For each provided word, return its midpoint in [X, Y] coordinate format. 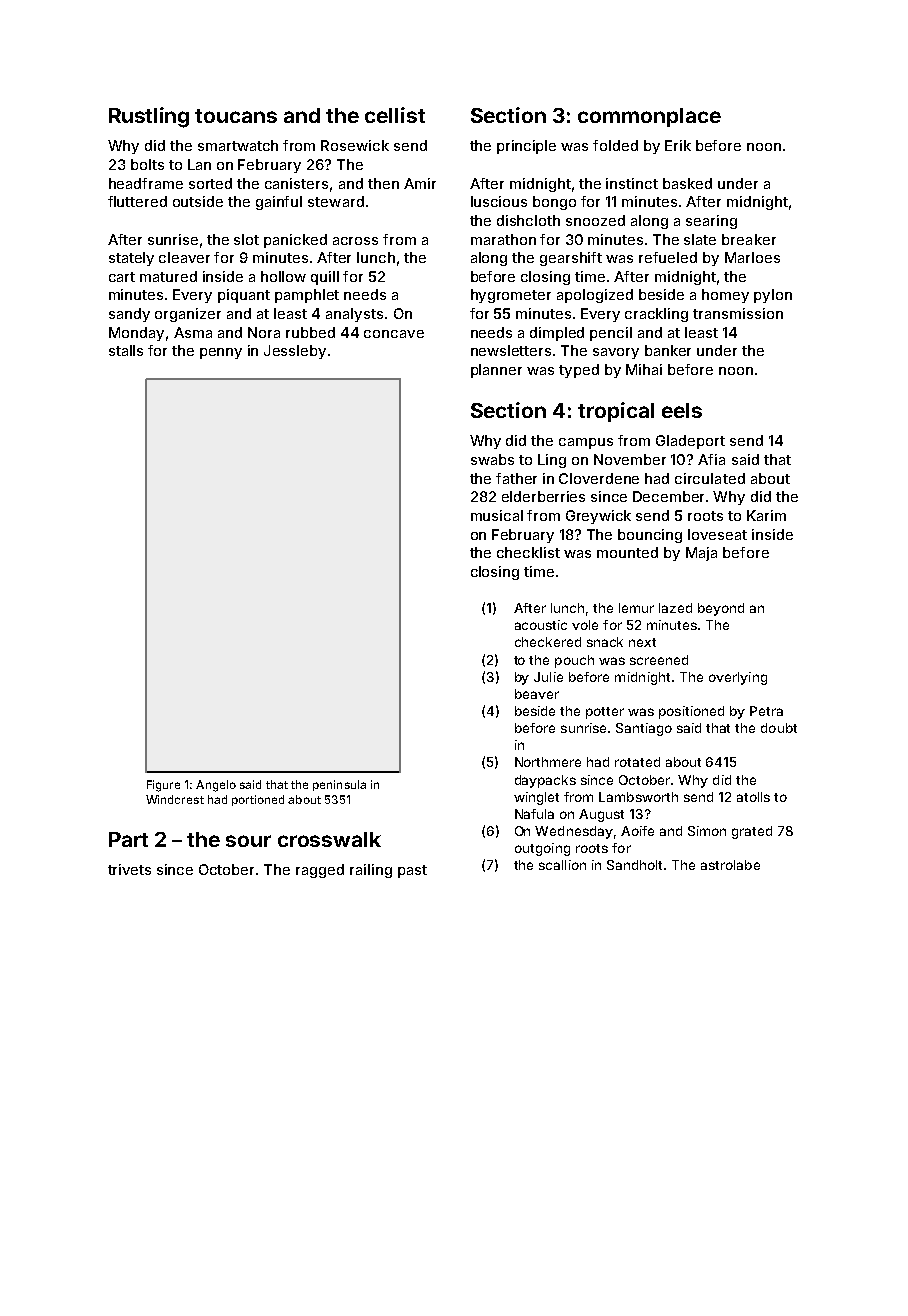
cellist [395, 115]
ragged [320, 871]
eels [682, 410]
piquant [244, 296]
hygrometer [511, 296]
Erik [678, 145]
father [516, 478]
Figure [163, 786]
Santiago [644, 729]
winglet [536, 798]
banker [668, 350]
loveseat [717, 534]
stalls [126, 350]
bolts [147, 164]
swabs [492, 459]
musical [497, 515]
